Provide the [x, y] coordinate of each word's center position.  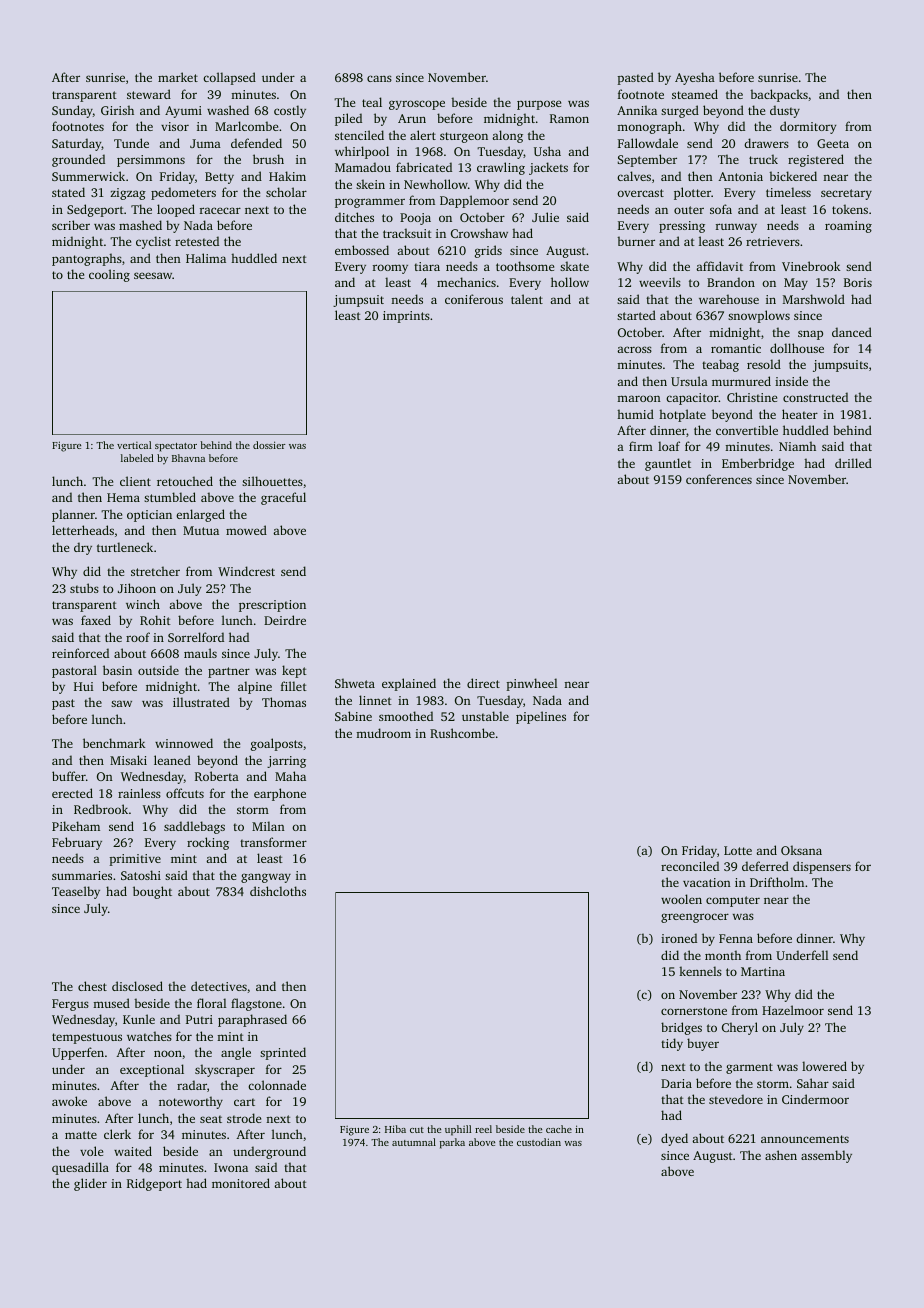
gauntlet [668, 464]
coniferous [474, 299]
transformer [273, 842]
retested [197, 241]
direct [483, 683]
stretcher [155, 571]
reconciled [690, 866]
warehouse [729, 299]
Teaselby [76, 892]
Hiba [395, 1129]
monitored [241, 1183]
